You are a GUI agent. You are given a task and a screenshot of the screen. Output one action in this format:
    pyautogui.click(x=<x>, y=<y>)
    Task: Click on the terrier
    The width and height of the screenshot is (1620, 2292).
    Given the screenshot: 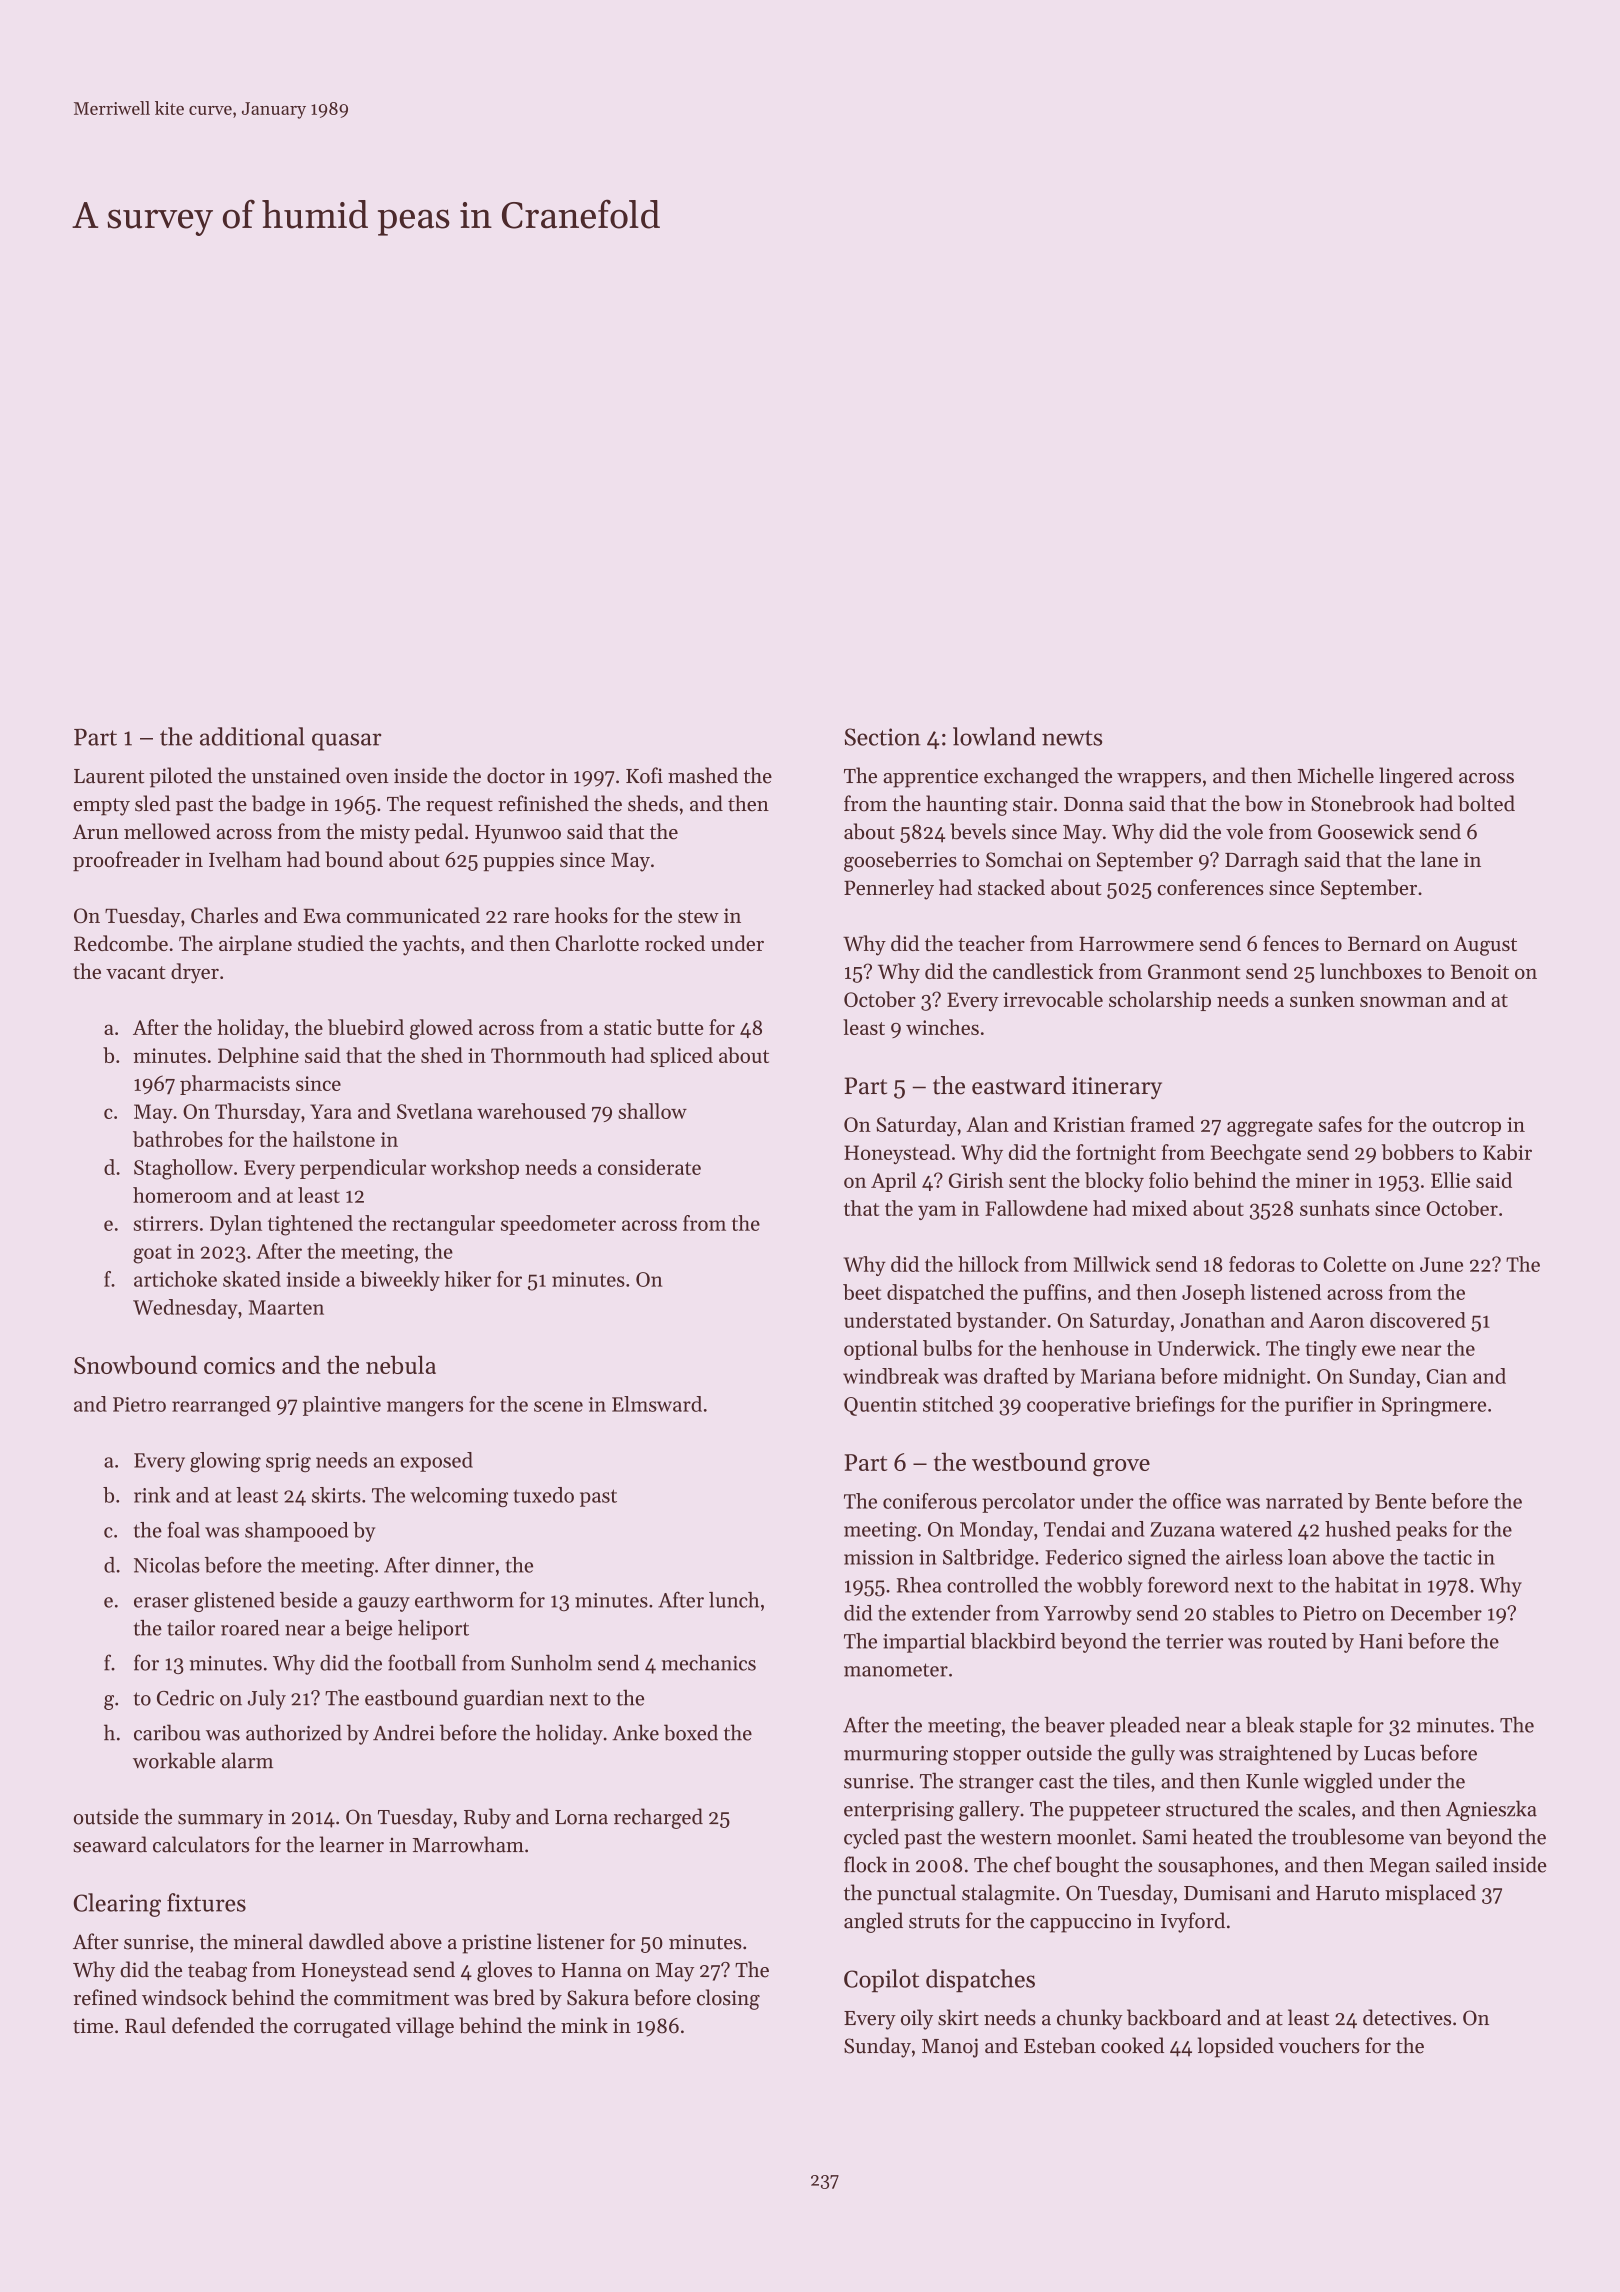 What is the action you would take?
    pyautogui.click(x=1194, y=1641)
